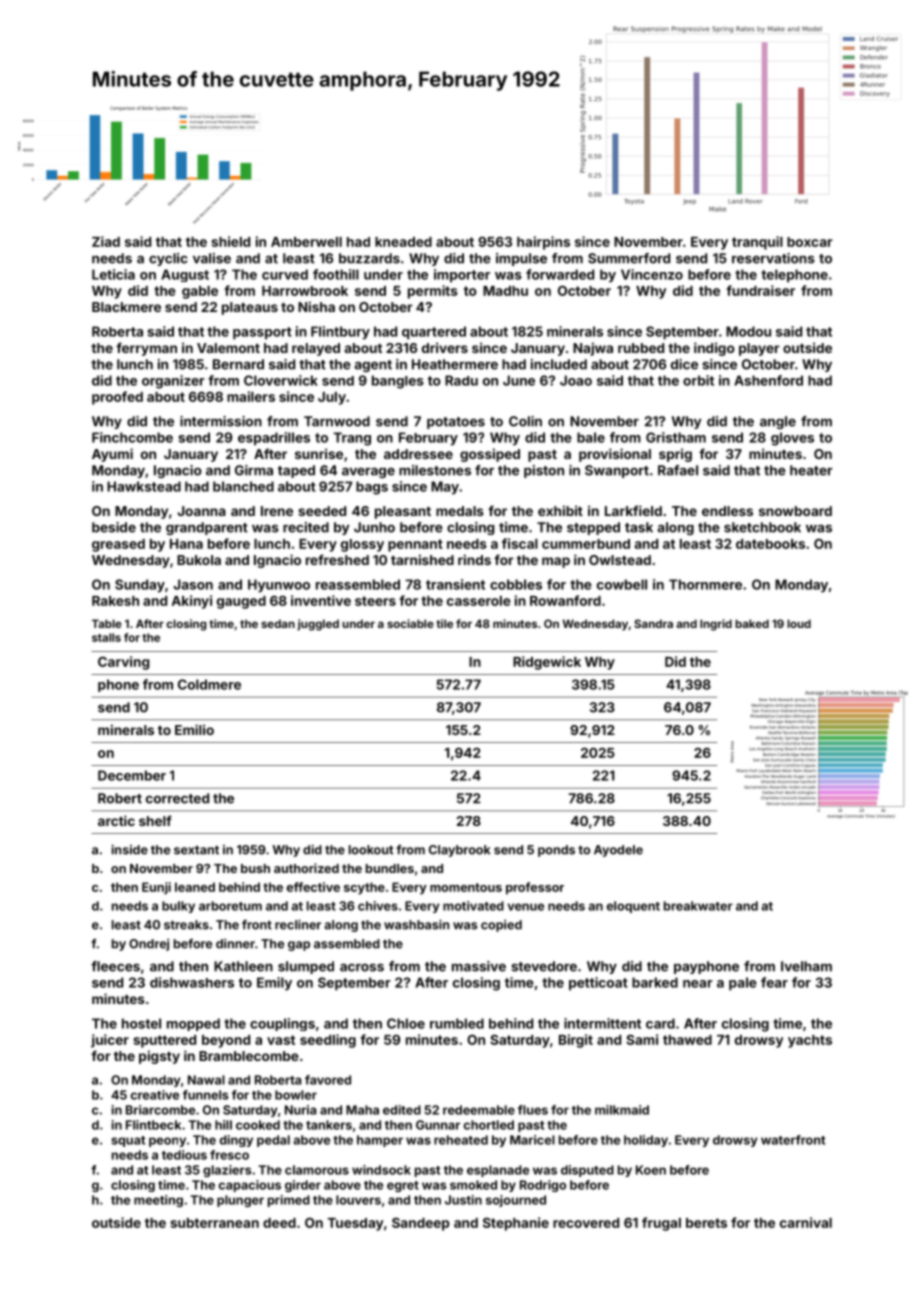 This document has width=924, height=1308. Describe the element at coordinates (146, 349) in the document. I see `ferryman` at that location.
